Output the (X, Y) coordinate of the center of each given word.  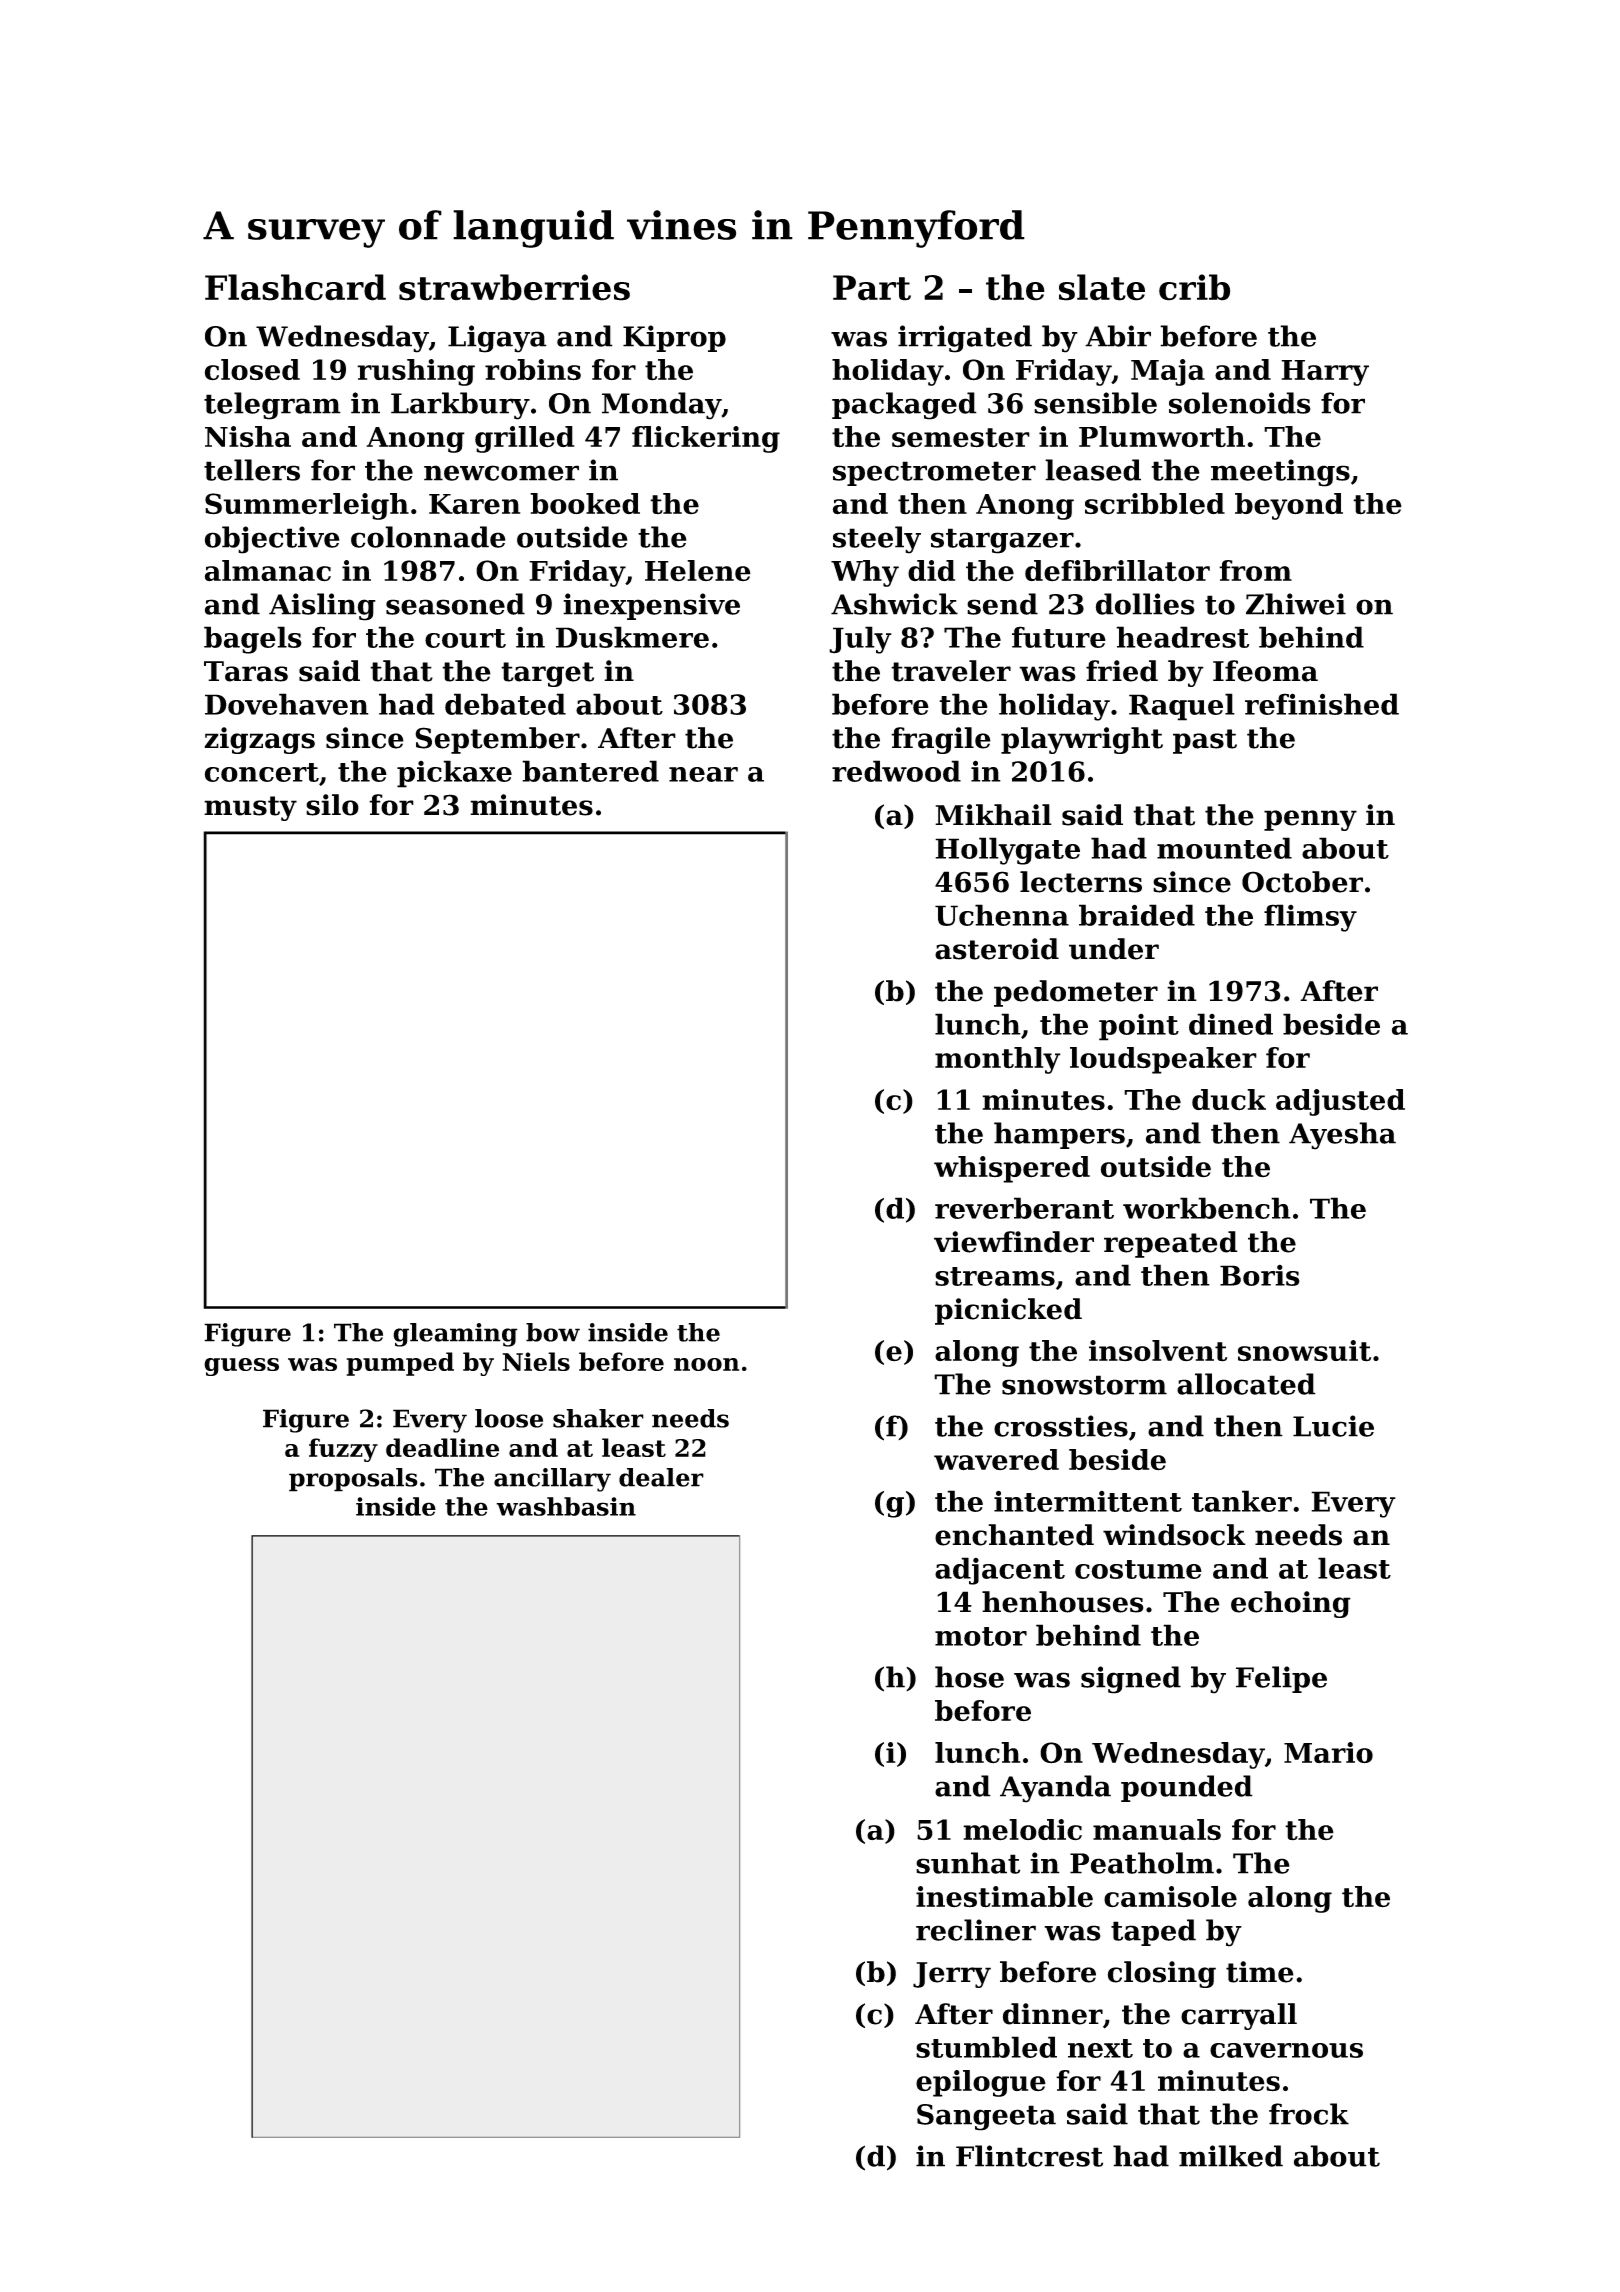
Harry (1325, 373)
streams (995, 1276)
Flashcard (295, 287)
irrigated (965, 339)
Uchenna (1002, 915)
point (1139, 1027)
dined (1231, 1024)
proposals (353, 1480)
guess (241, 1367)
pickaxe (454, 774)
